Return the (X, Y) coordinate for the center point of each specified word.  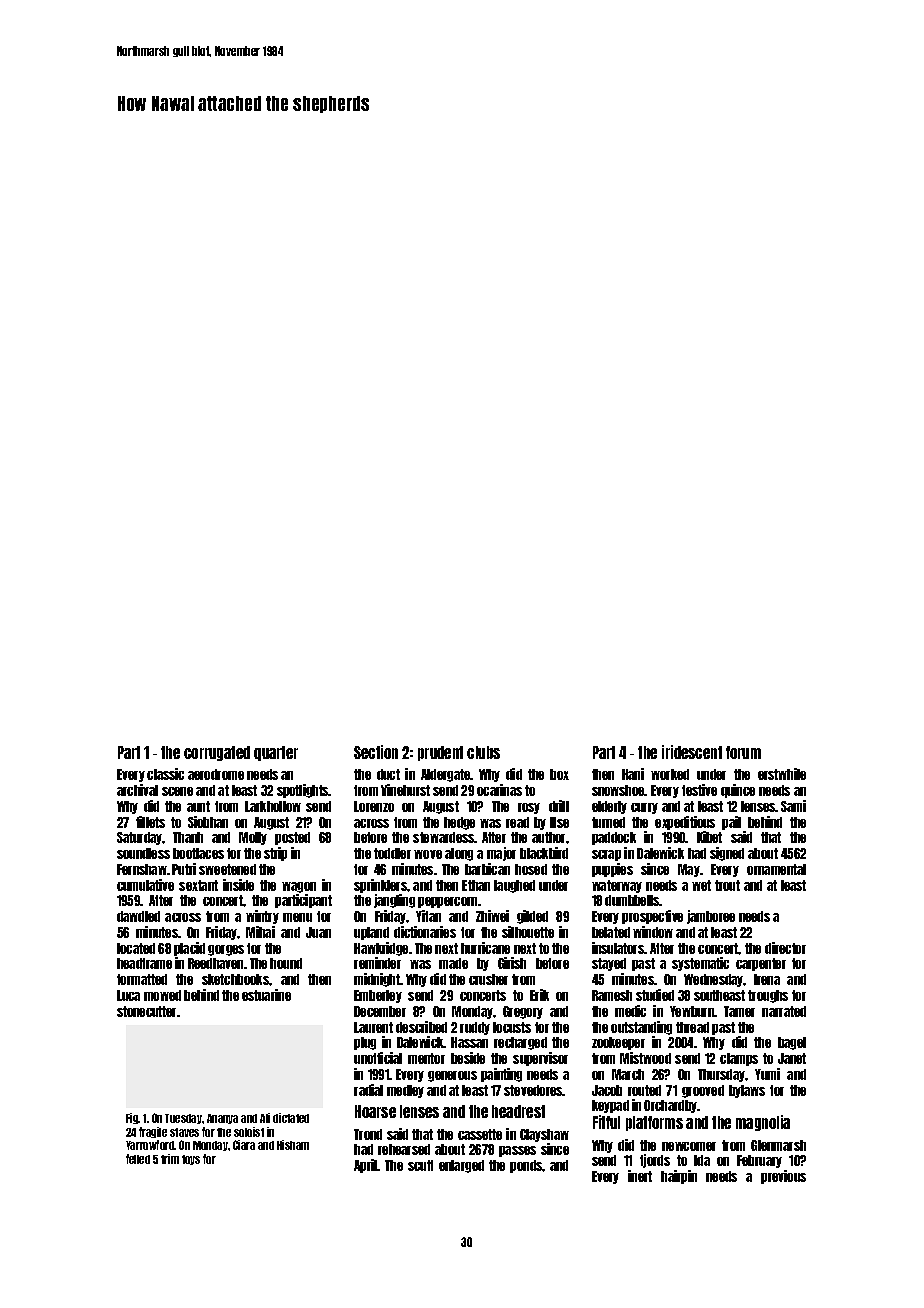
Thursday (721, 1075)
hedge (459, 823)
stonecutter (146, 1011)
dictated (291, 1118)
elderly (609, 807)
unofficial (378, 1058)
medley (405, 1091)
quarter (276, 753)
